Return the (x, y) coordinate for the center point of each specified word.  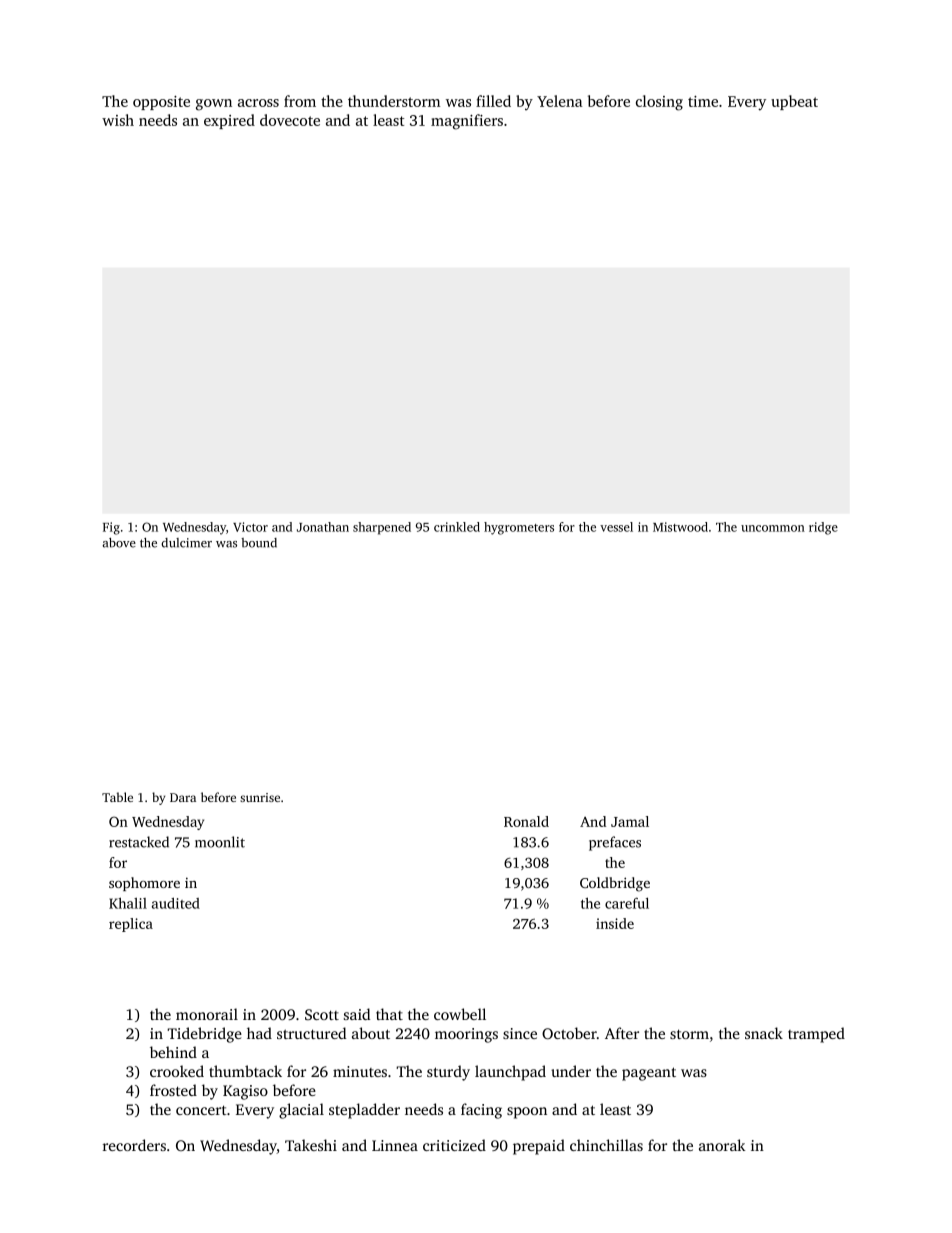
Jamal (630, 821)
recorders (134, 1145)
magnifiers (467, 122)
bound (259, 543)
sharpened (382, 528)
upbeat (794, 102)
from (300, 101)
